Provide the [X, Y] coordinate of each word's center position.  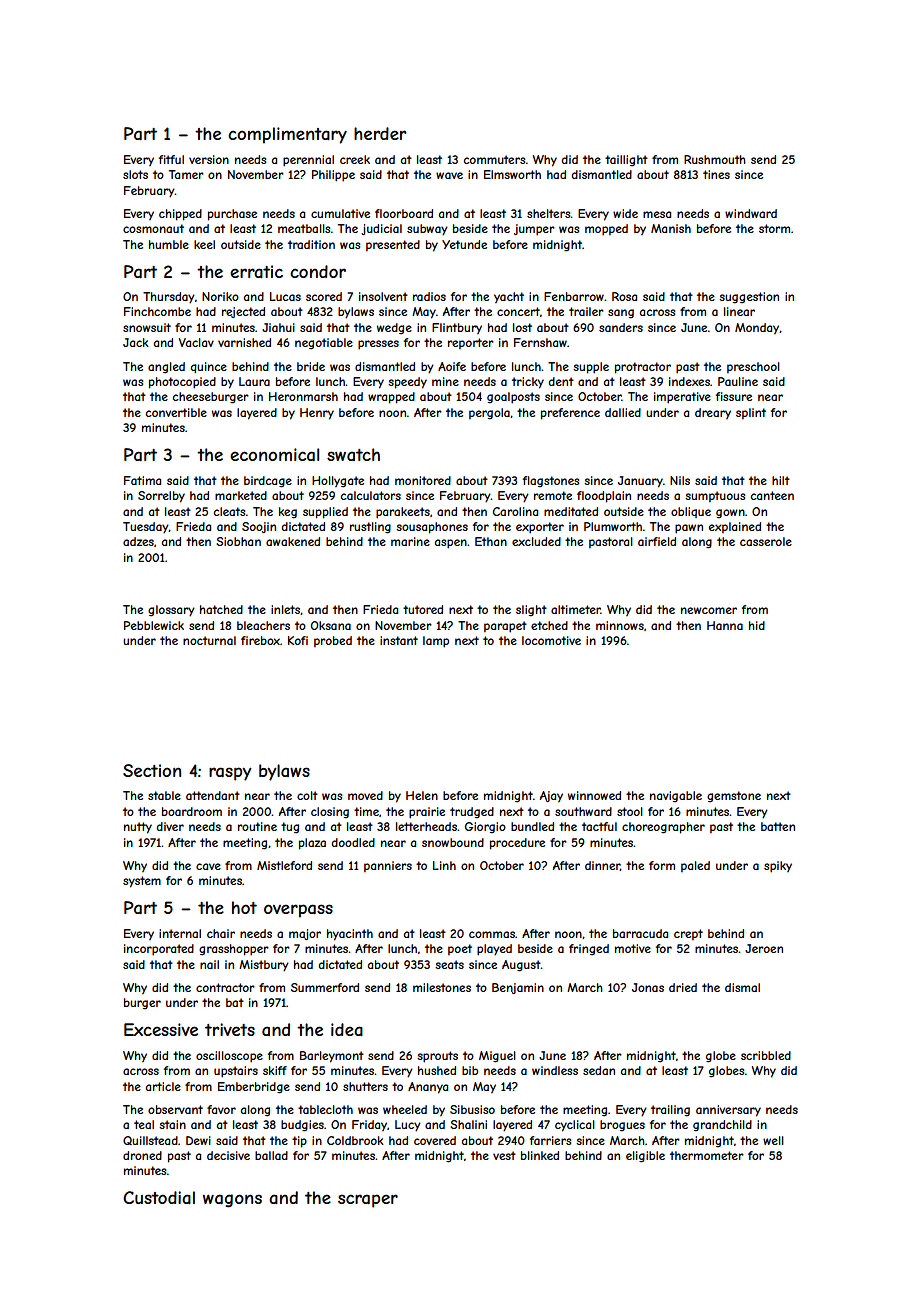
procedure [517, 844]
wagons [232, 1201]
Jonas [648, 987]
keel [204, 244]
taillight [626, 161]
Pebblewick [154, 625]
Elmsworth [512, 174]
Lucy [408, 1126]
